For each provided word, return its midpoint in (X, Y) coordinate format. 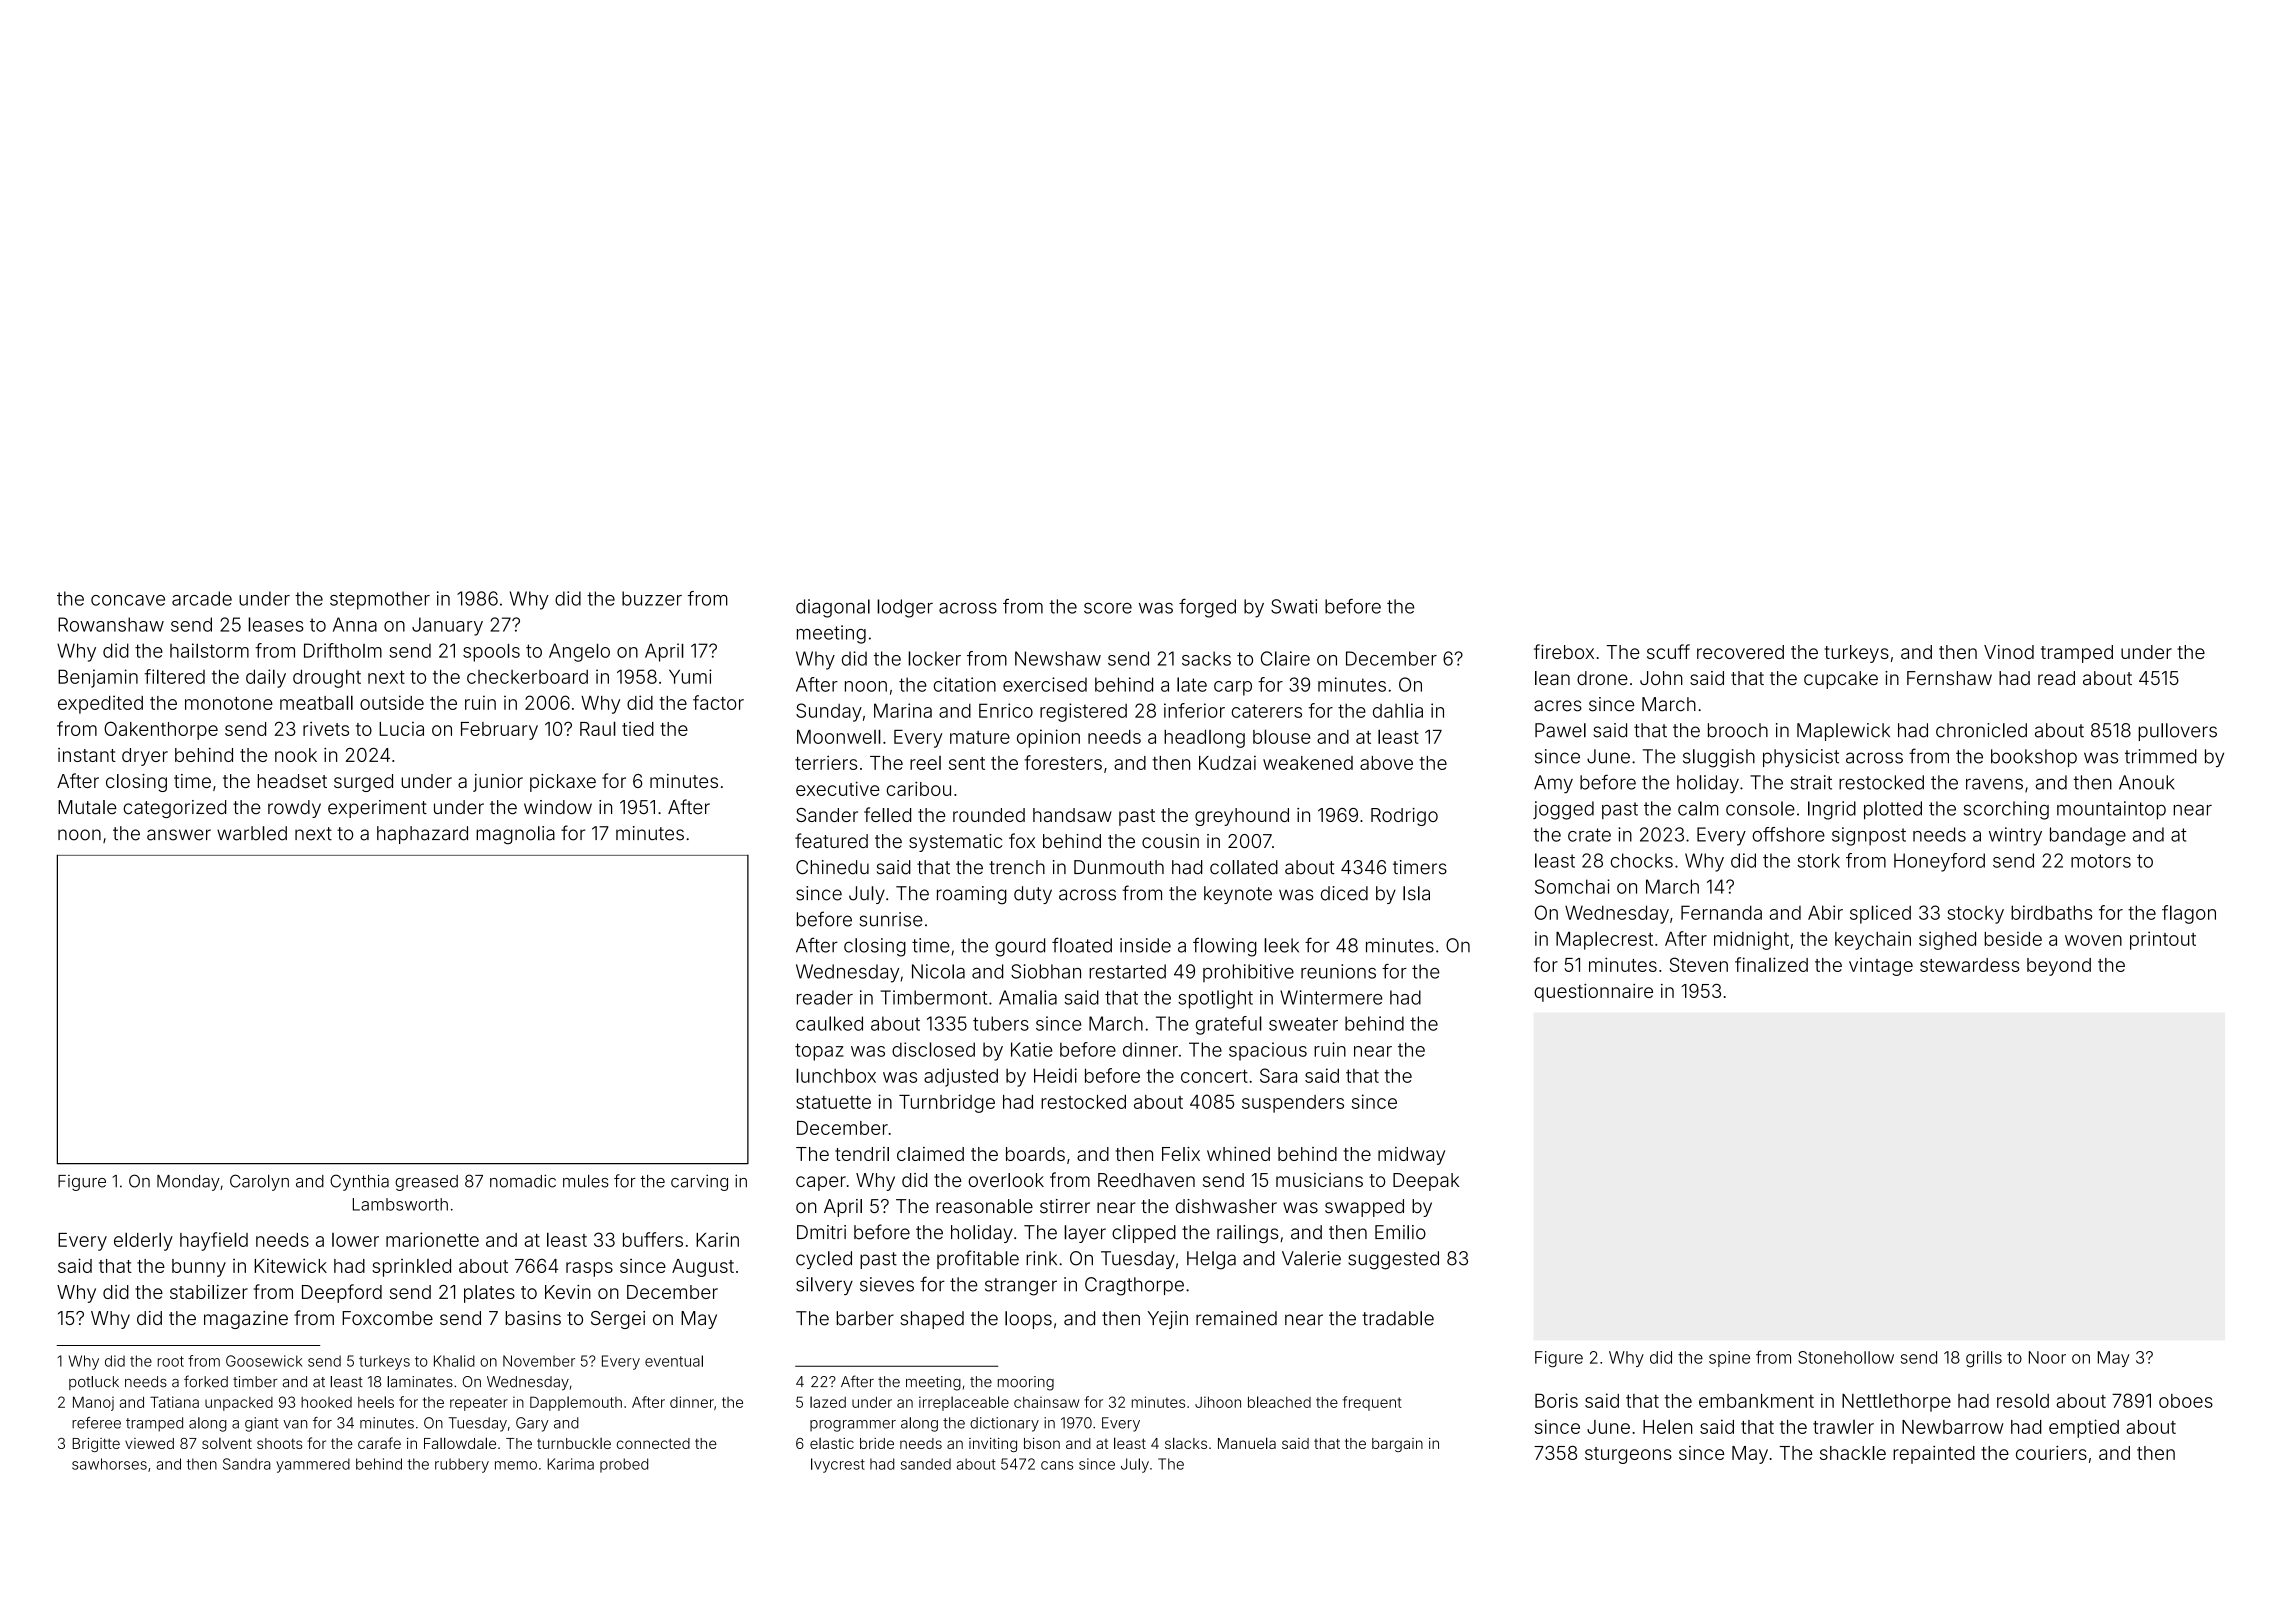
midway (1411, 1156)
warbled (252, 833)
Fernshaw (1949, 678)
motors (2101, 861)
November (539, 1361)
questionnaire (1593, 993)
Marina (903, 710)
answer (179, 835)
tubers (1001, 1023)
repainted (1934, 1455)
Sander (827, 815)
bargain (1397, 1445)
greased (426, 1183)
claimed (930, 1154)
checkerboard (527, 677)
